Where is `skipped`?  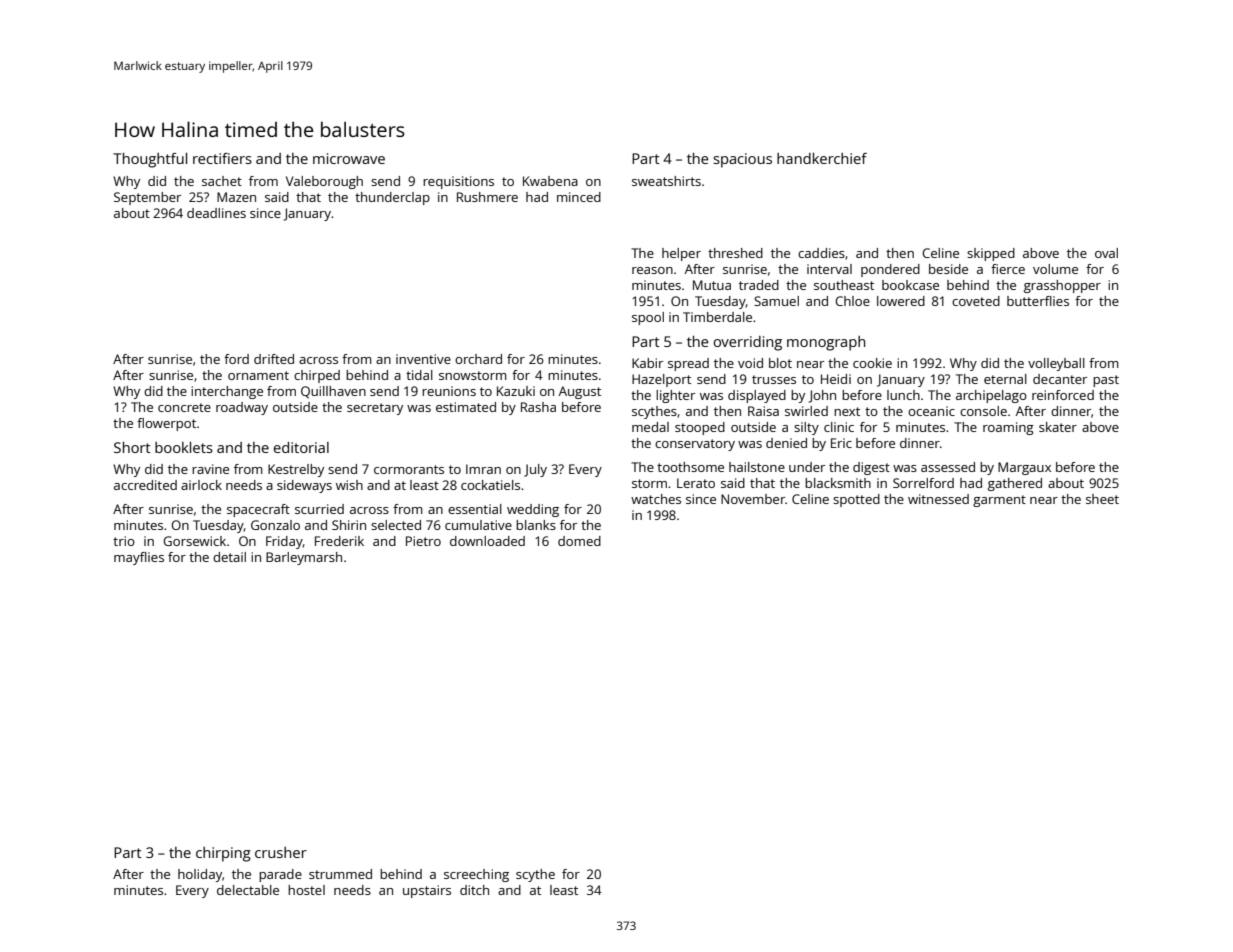
skipped is located at coordinates (991, 254).
